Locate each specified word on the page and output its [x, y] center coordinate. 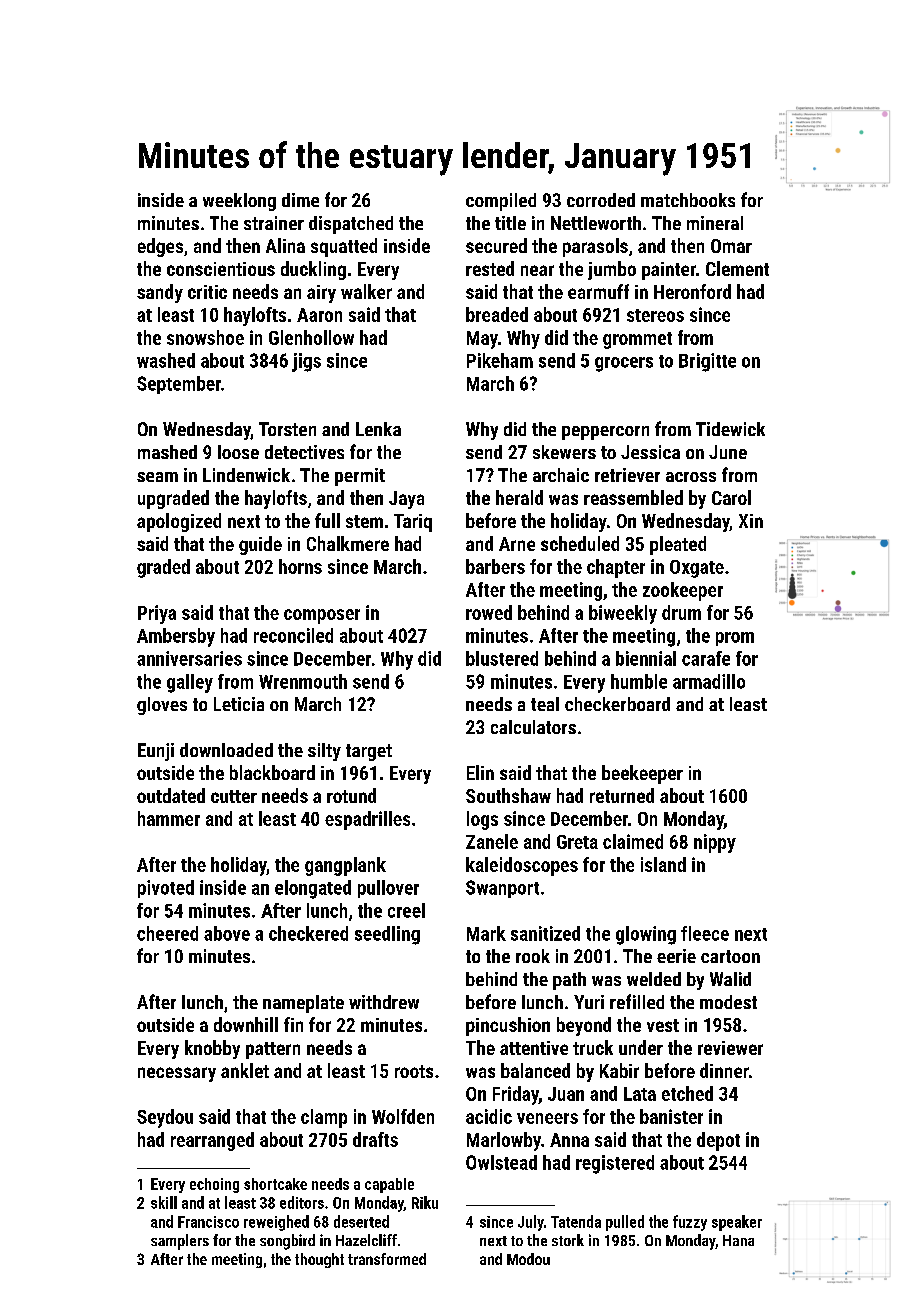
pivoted [166, 889]
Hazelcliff [366, 1240]
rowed [489, 612]
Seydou [165, 1118]
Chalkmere [348, 543]
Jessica [650, 452]
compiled [501, 202]
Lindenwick [246, 475]
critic [207, 292]
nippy [715, 843]
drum [681, 612]
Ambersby [176, 637]
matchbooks [688, 200]
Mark [486, 933]
